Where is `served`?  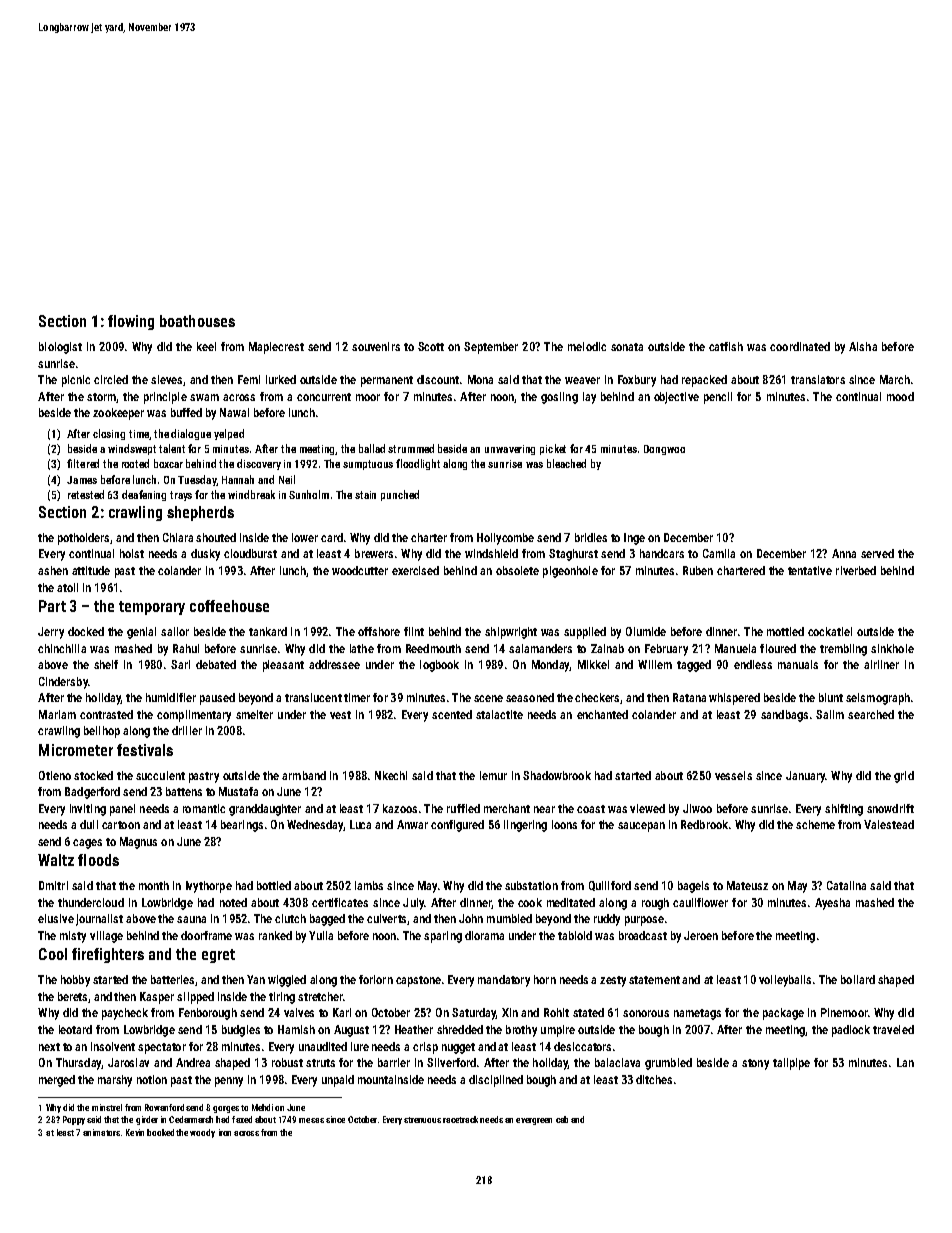
served is located at coordinates (877, 553).
